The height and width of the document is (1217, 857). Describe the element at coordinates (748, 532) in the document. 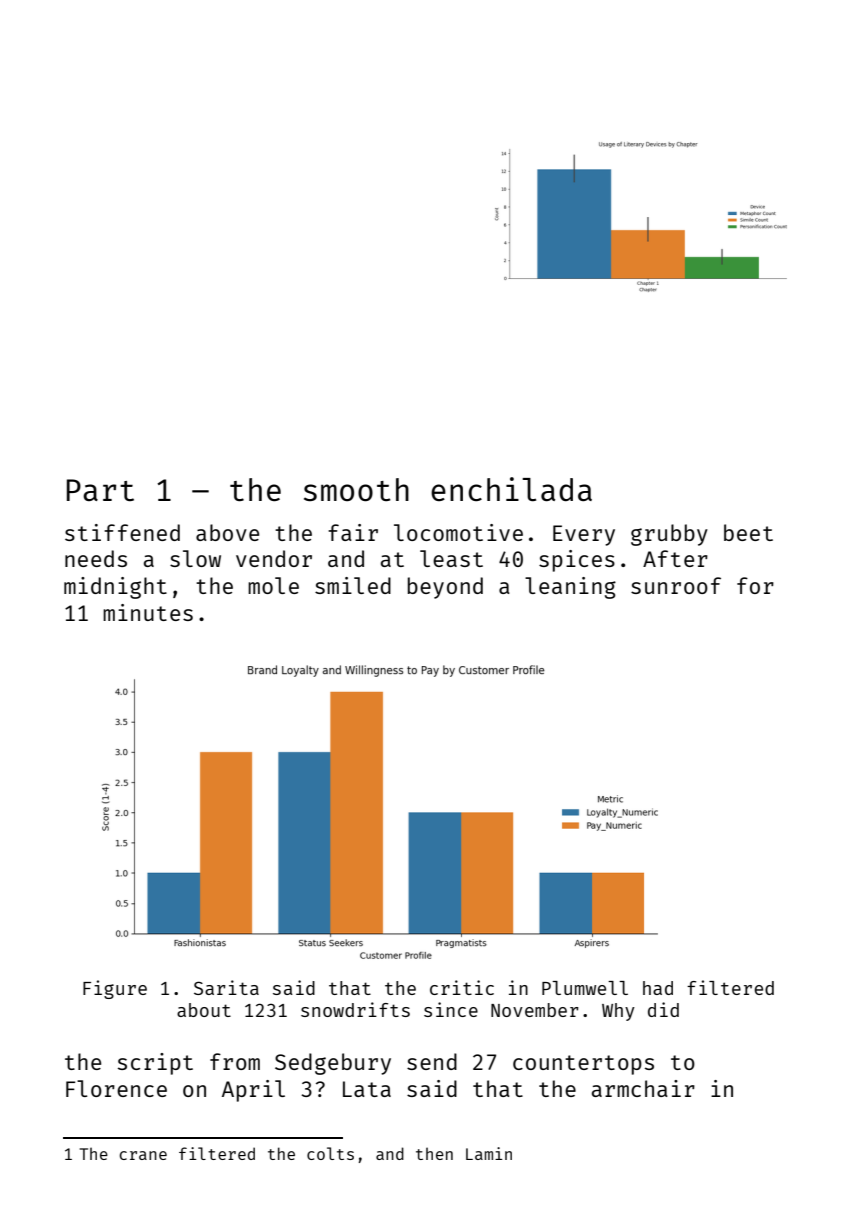

I see `beet` at that location.
